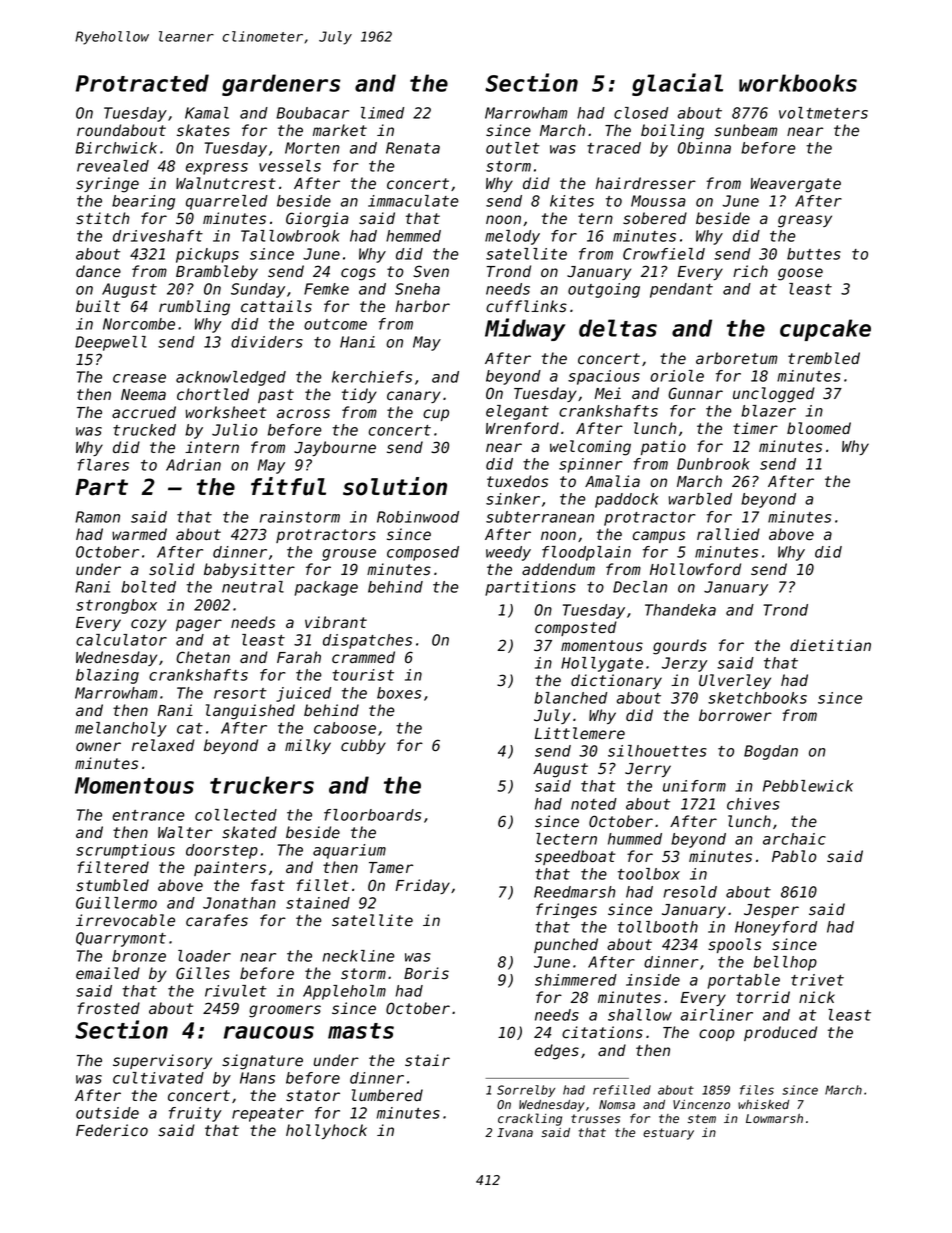  Describe the element at coordinates (794, 856) in the document. I see `Pablo` at that location.
